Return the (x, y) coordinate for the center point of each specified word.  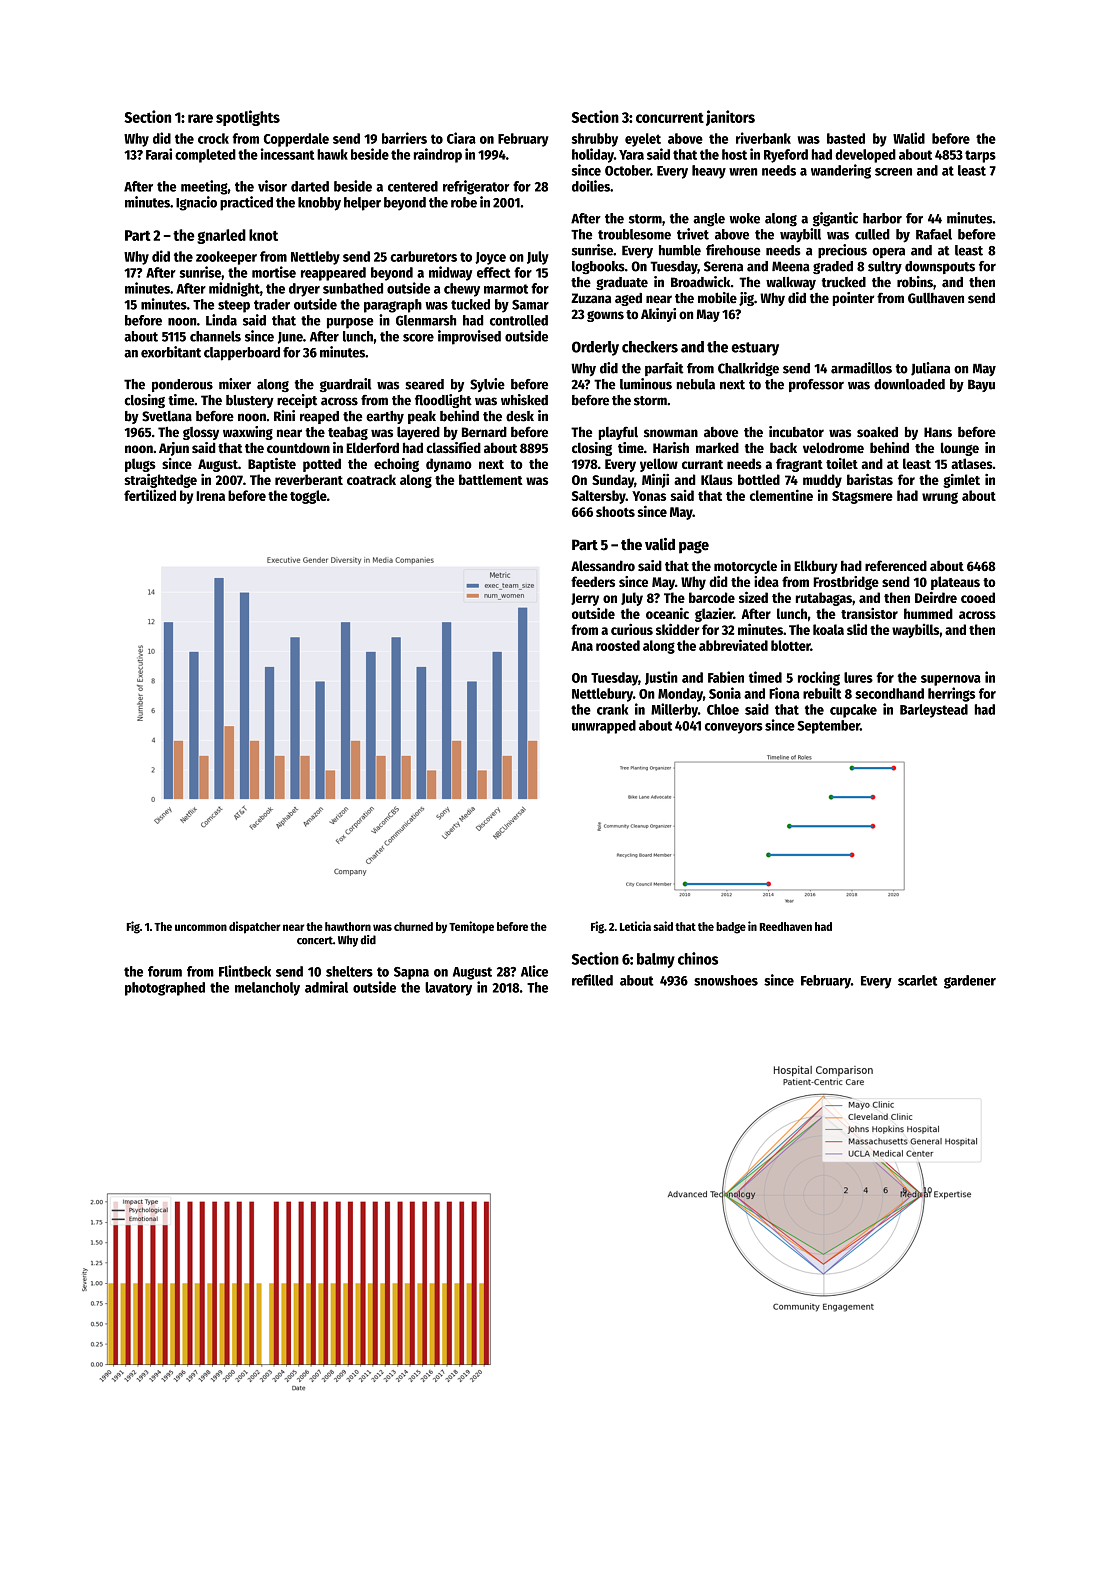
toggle (308, 497)
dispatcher (255, 927)
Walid (909, 138)
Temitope (471, 927)
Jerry (585, 599)
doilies (591, 186)
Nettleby (315, 258)
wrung (940, 498)
